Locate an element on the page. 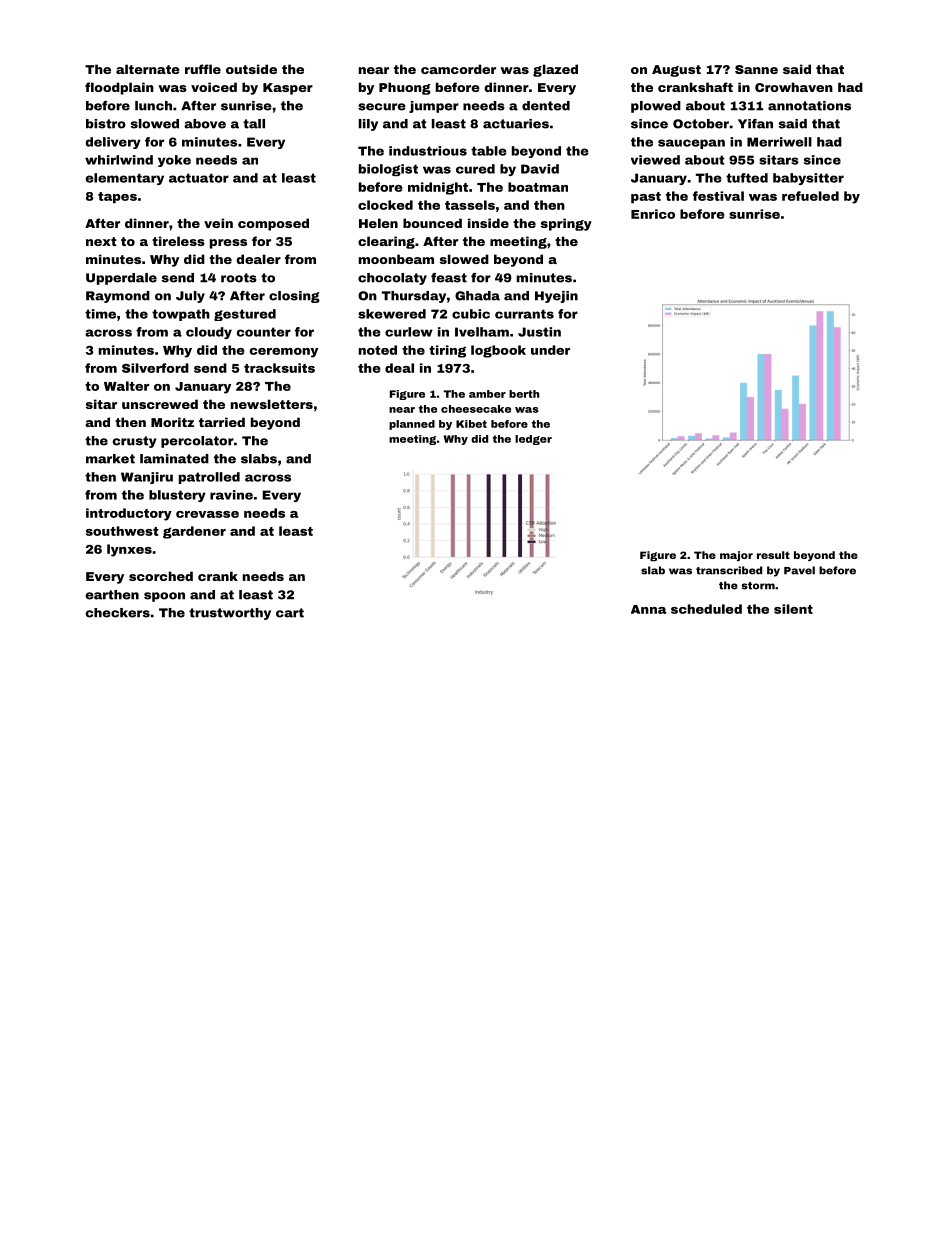 The height and width of the page is (1233, 952). secure is located at coordinates (382, 107).
